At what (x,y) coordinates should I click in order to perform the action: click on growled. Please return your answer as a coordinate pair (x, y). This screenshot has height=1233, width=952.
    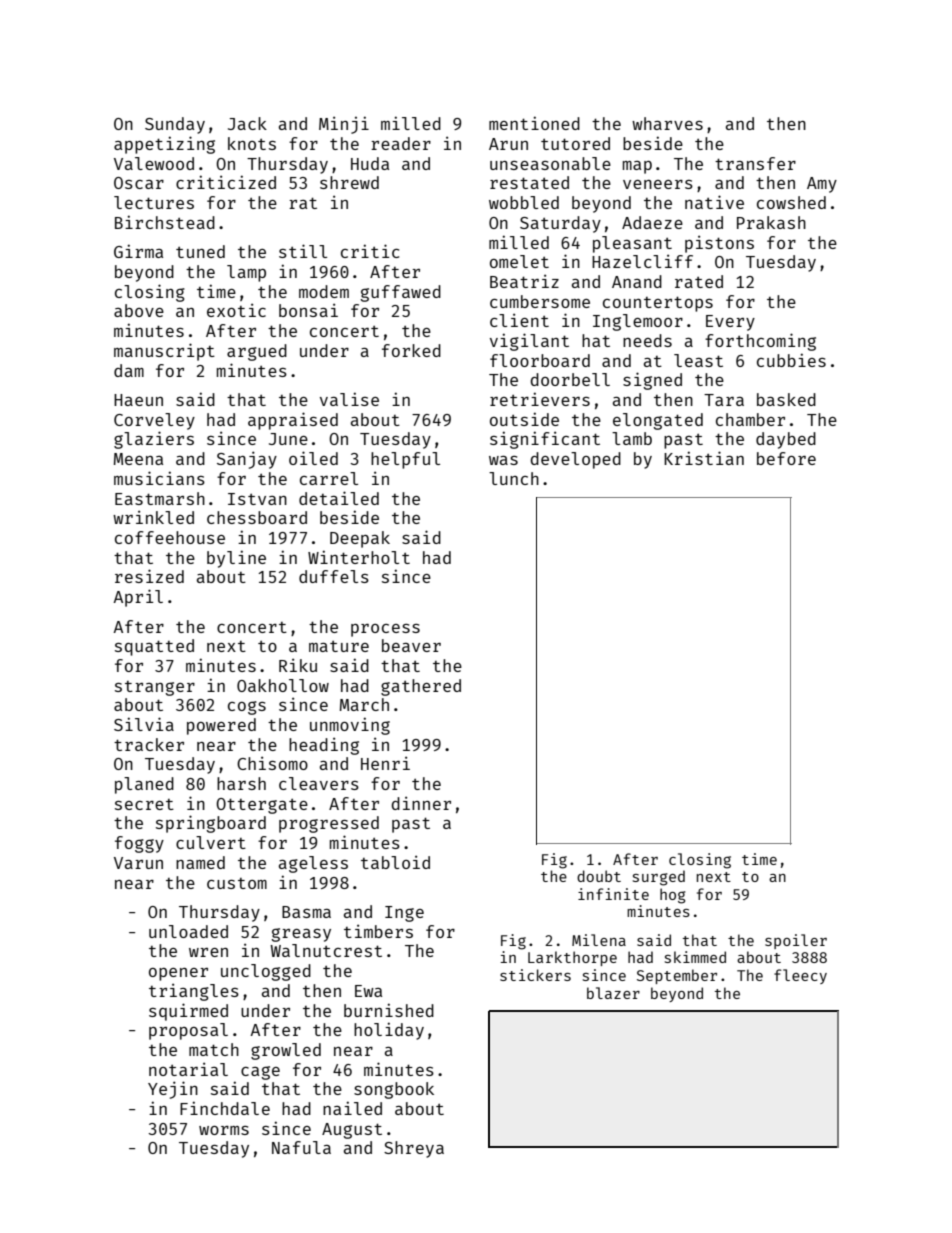
    Looking at the image, I should click on (286, 1051).
